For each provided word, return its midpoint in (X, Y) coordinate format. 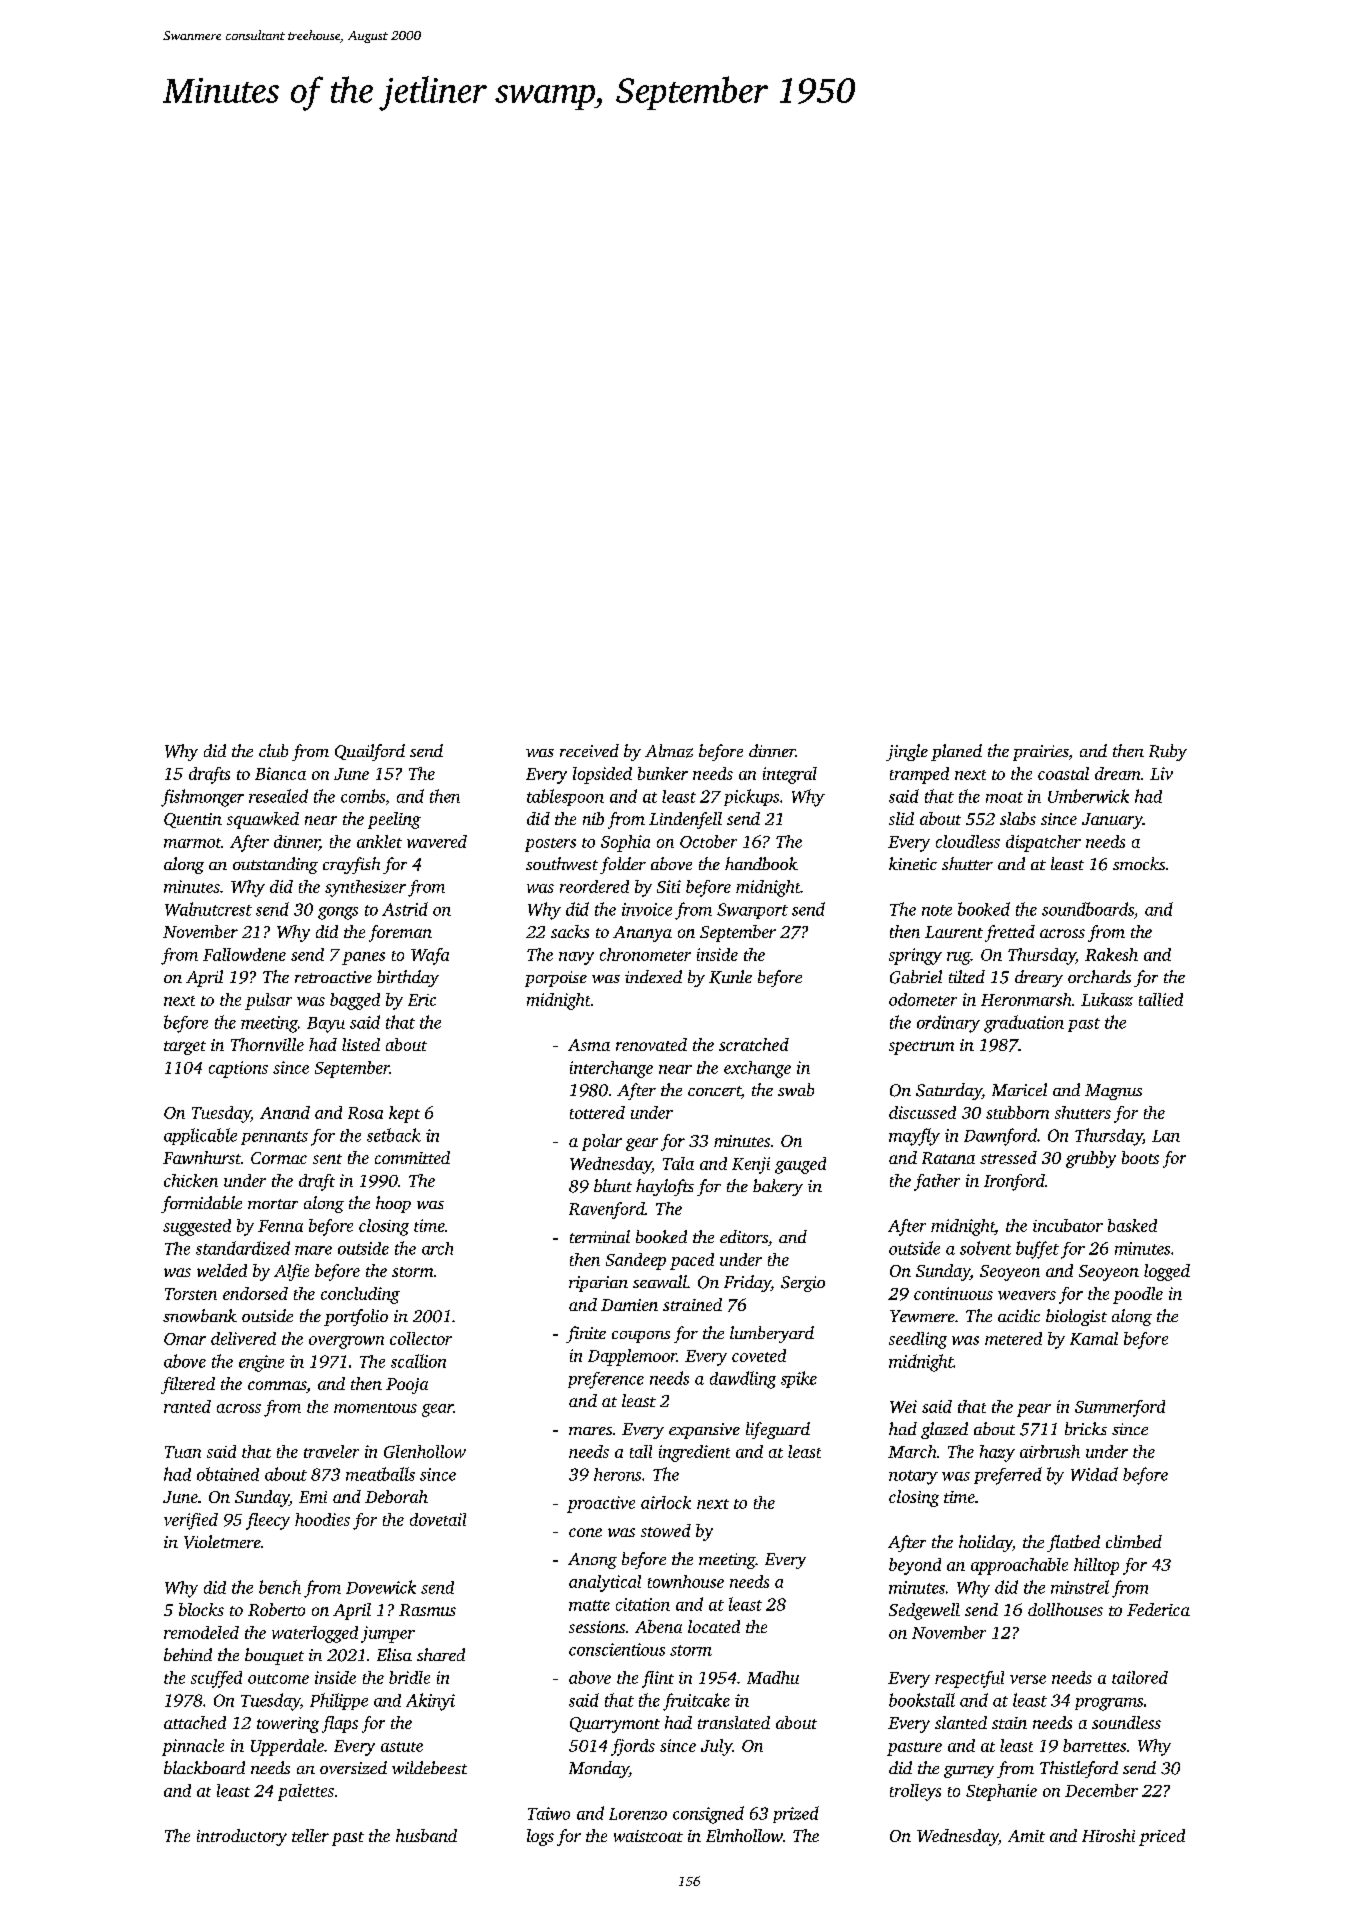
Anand (285, 1112)
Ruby (1168, 752)
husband (426, 1835)
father (937, 1182)
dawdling (743, 1380)
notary (913, 1477)
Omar (185, 1339)
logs (540, 1837)
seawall (660, 1281)
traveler (331, 1451)
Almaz (669, 751)
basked (1132, 1225)
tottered (597, 1112)
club (273, 750)
